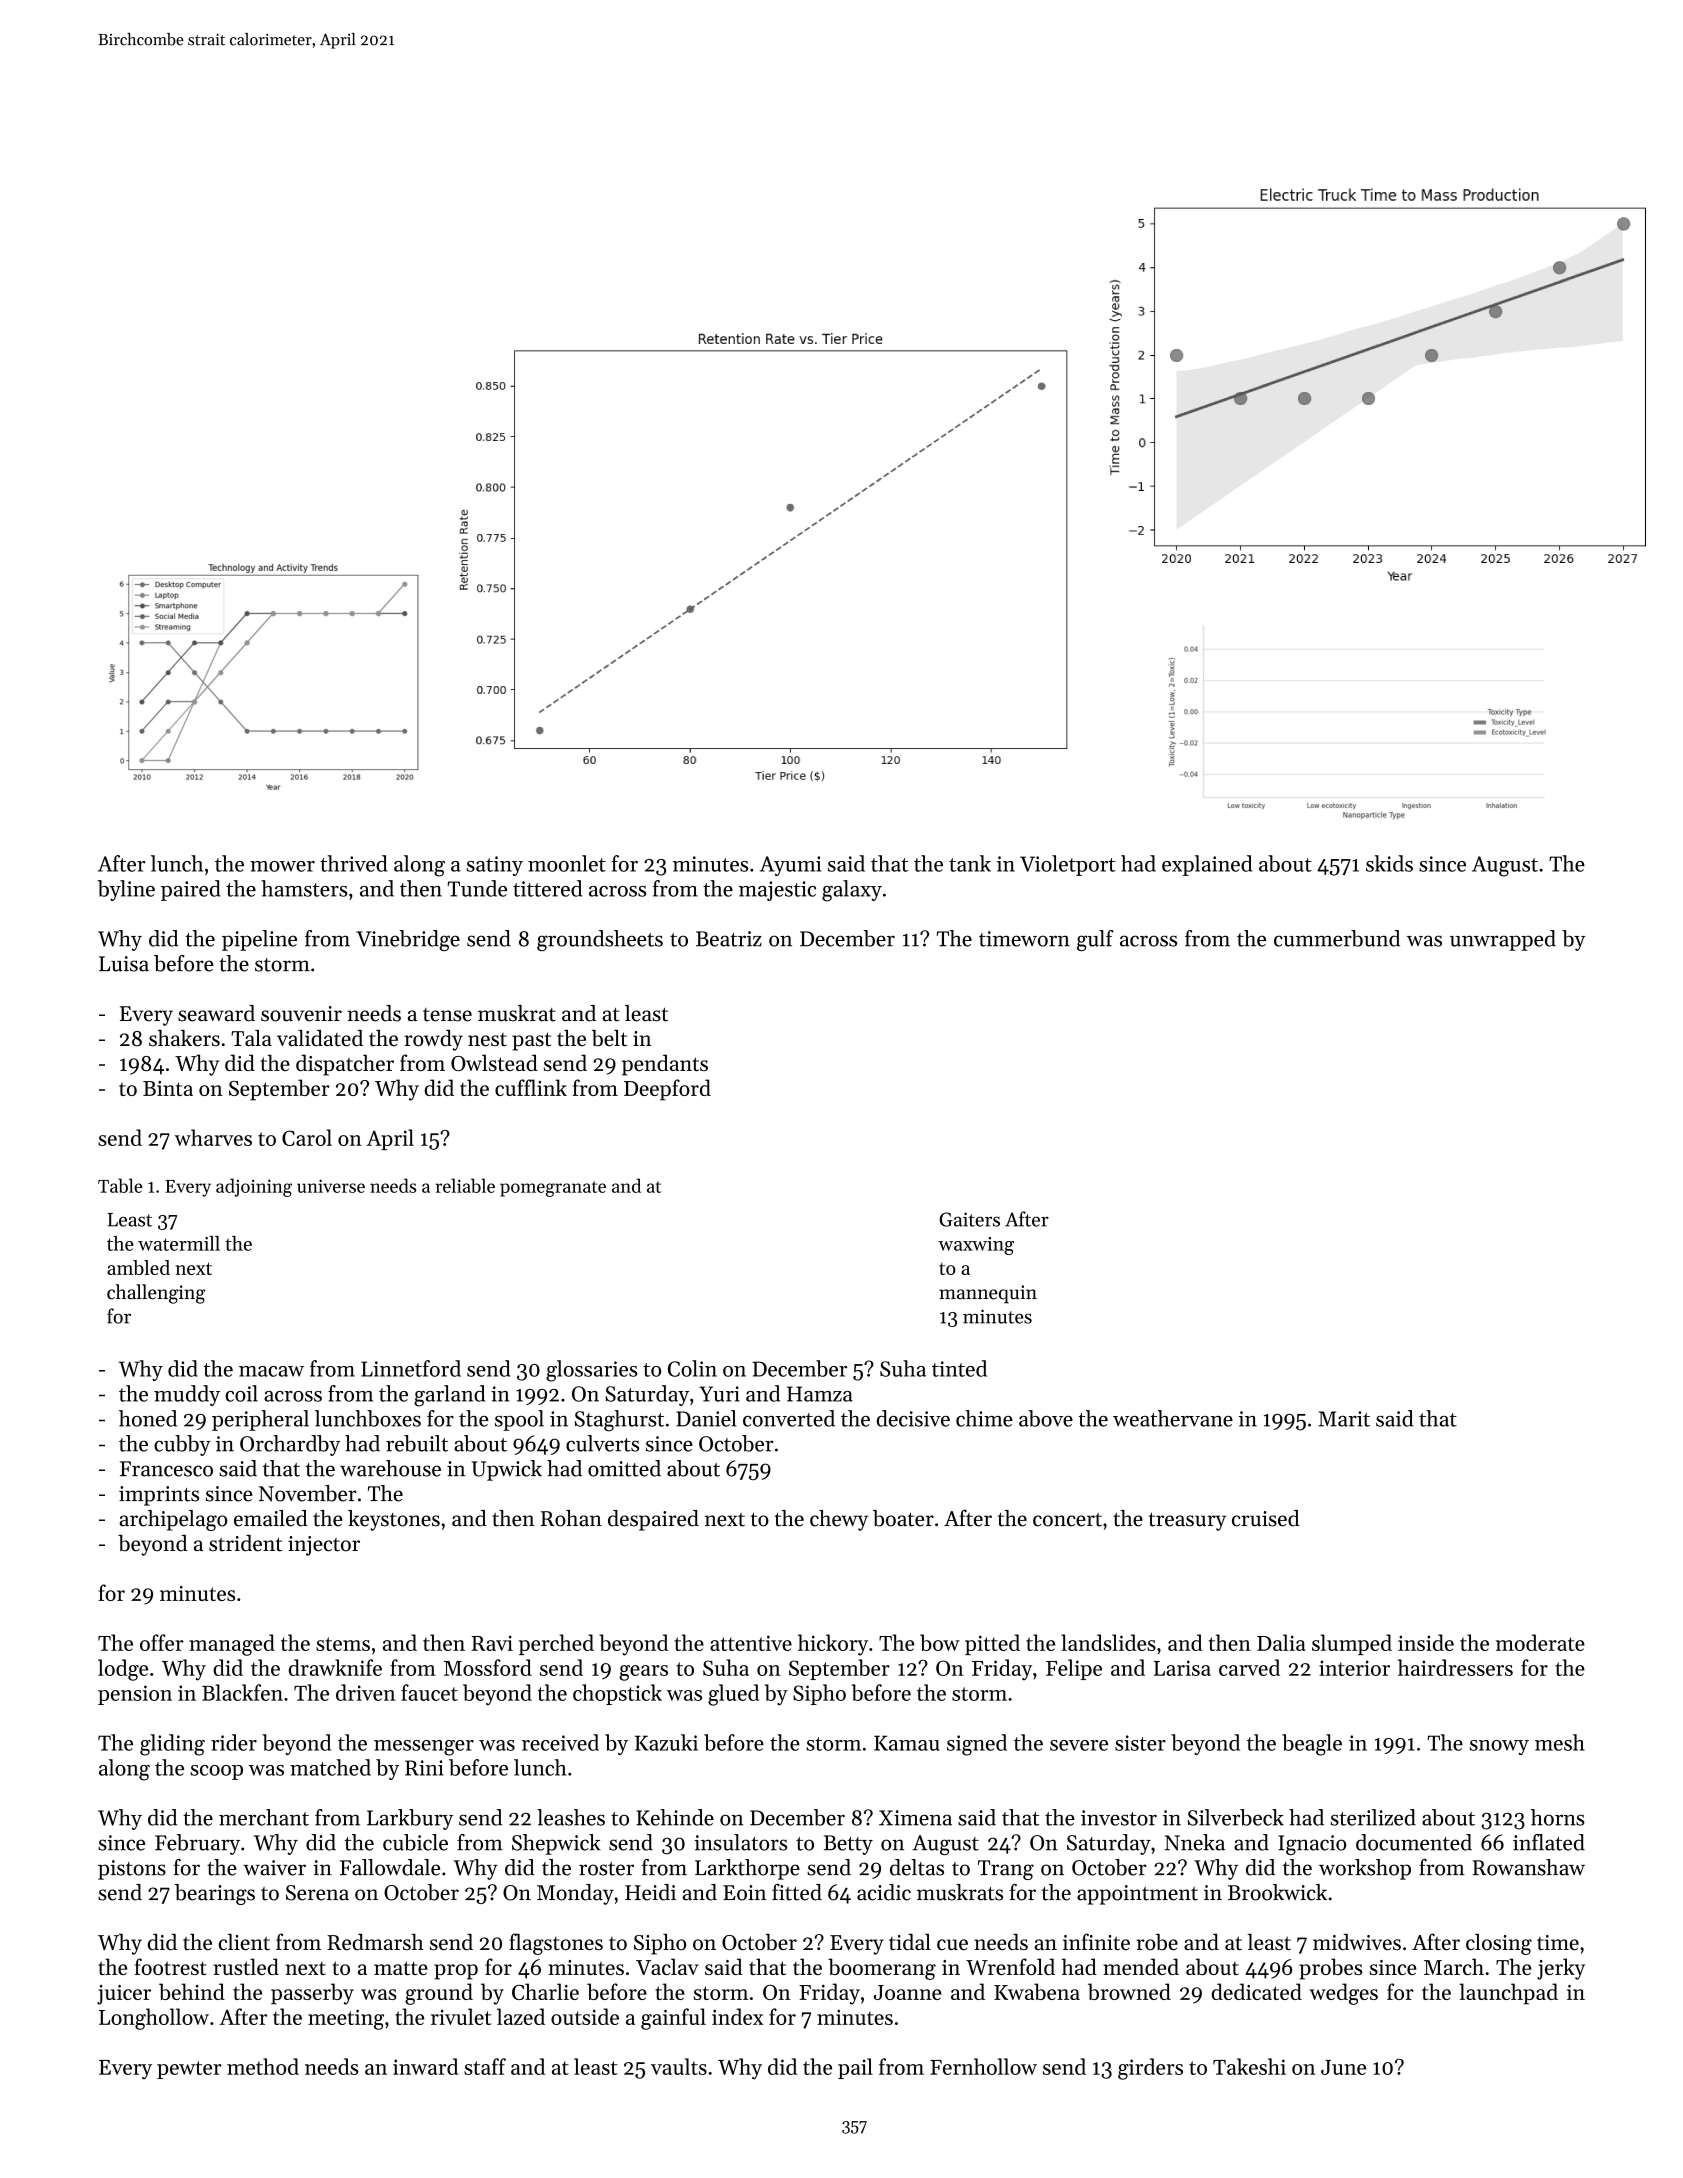 Image resolution: width=1683 pixels, height=2178 pixels. I want to click on mower, so click(282, 866).
